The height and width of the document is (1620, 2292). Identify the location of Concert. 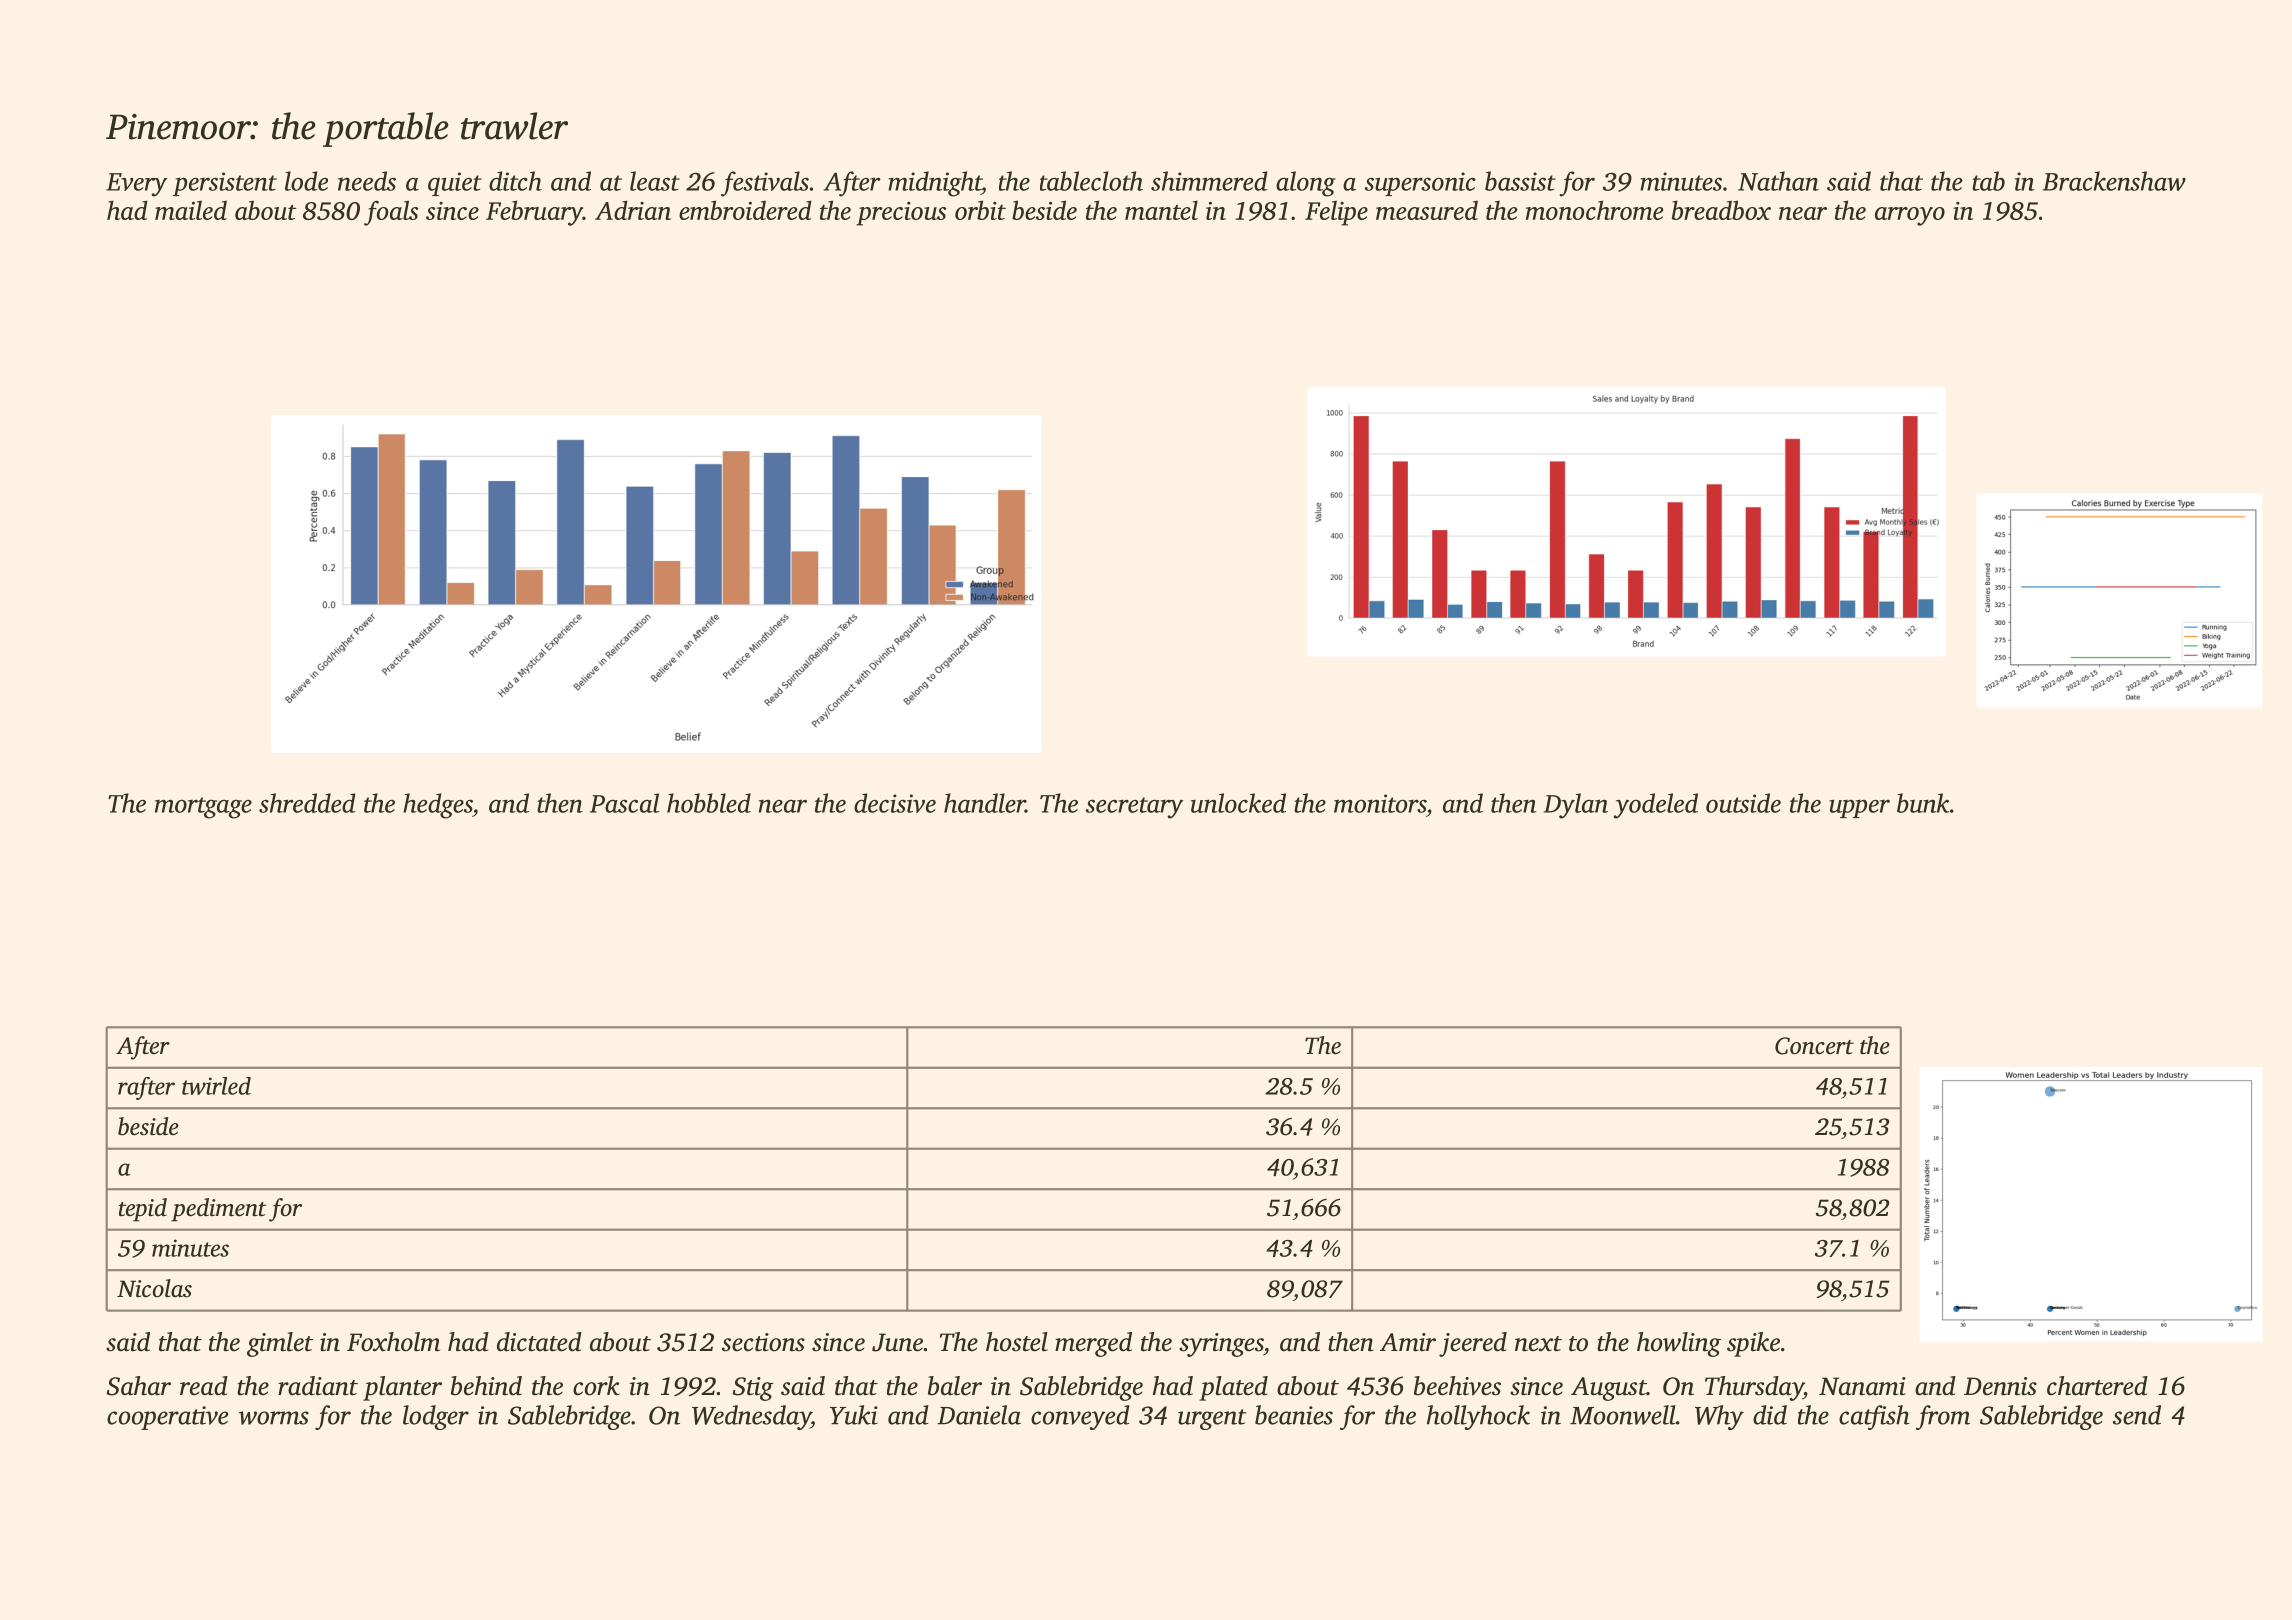
(1814, 1046).
